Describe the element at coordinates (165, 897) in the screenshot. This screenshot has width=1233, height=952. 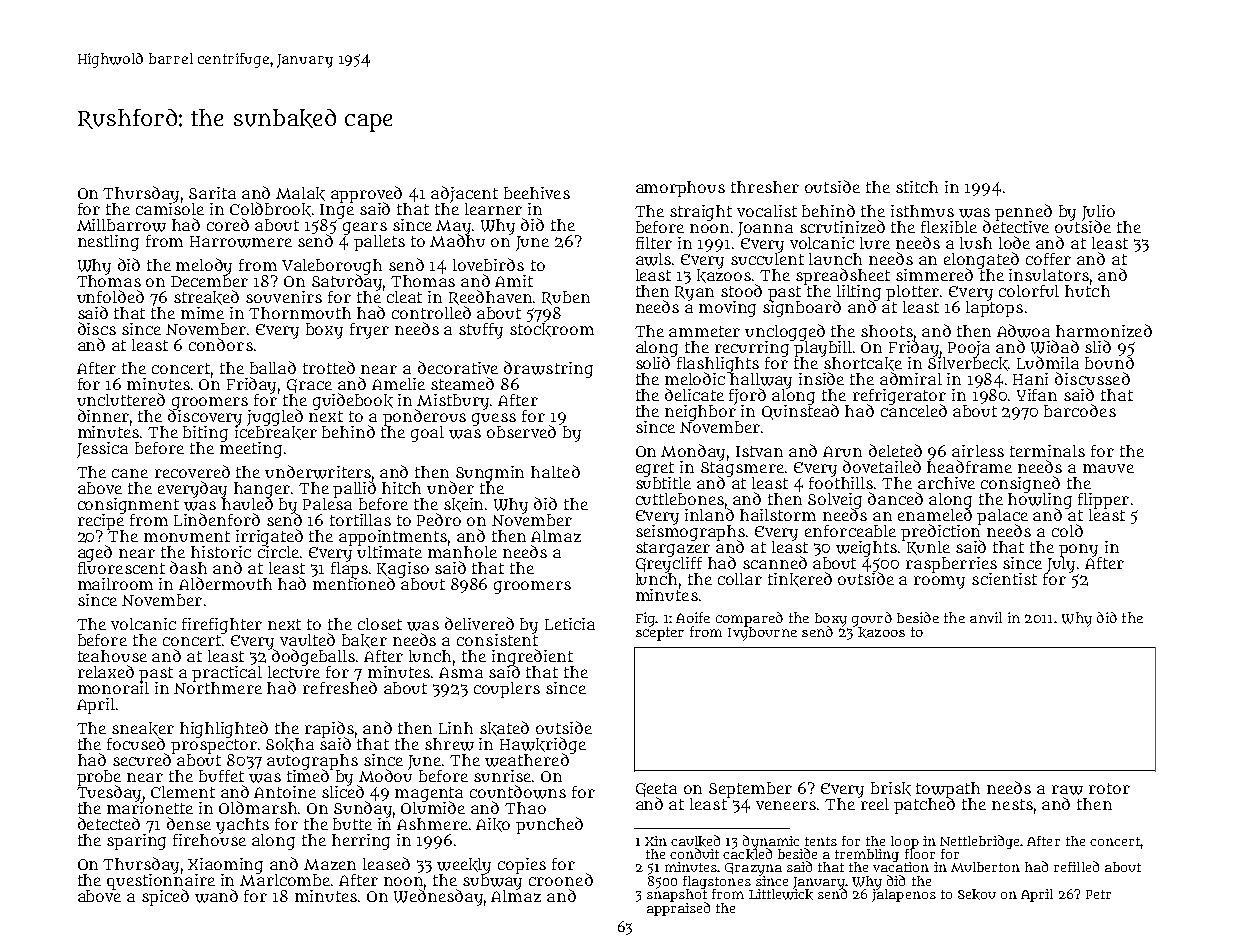
I see `spiced` at that location.
